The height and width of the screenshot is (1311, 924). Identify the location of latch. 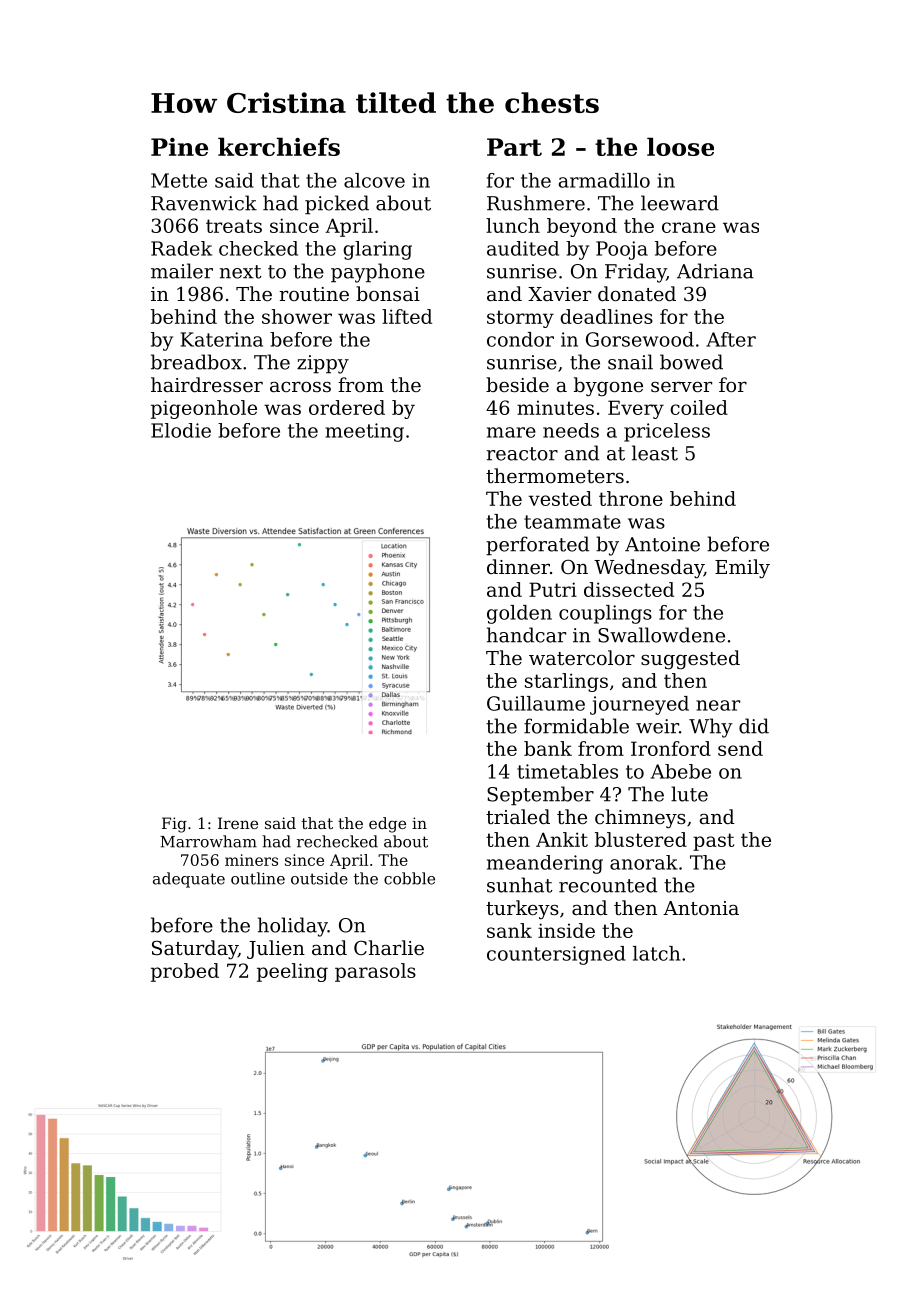
(656, 953).
